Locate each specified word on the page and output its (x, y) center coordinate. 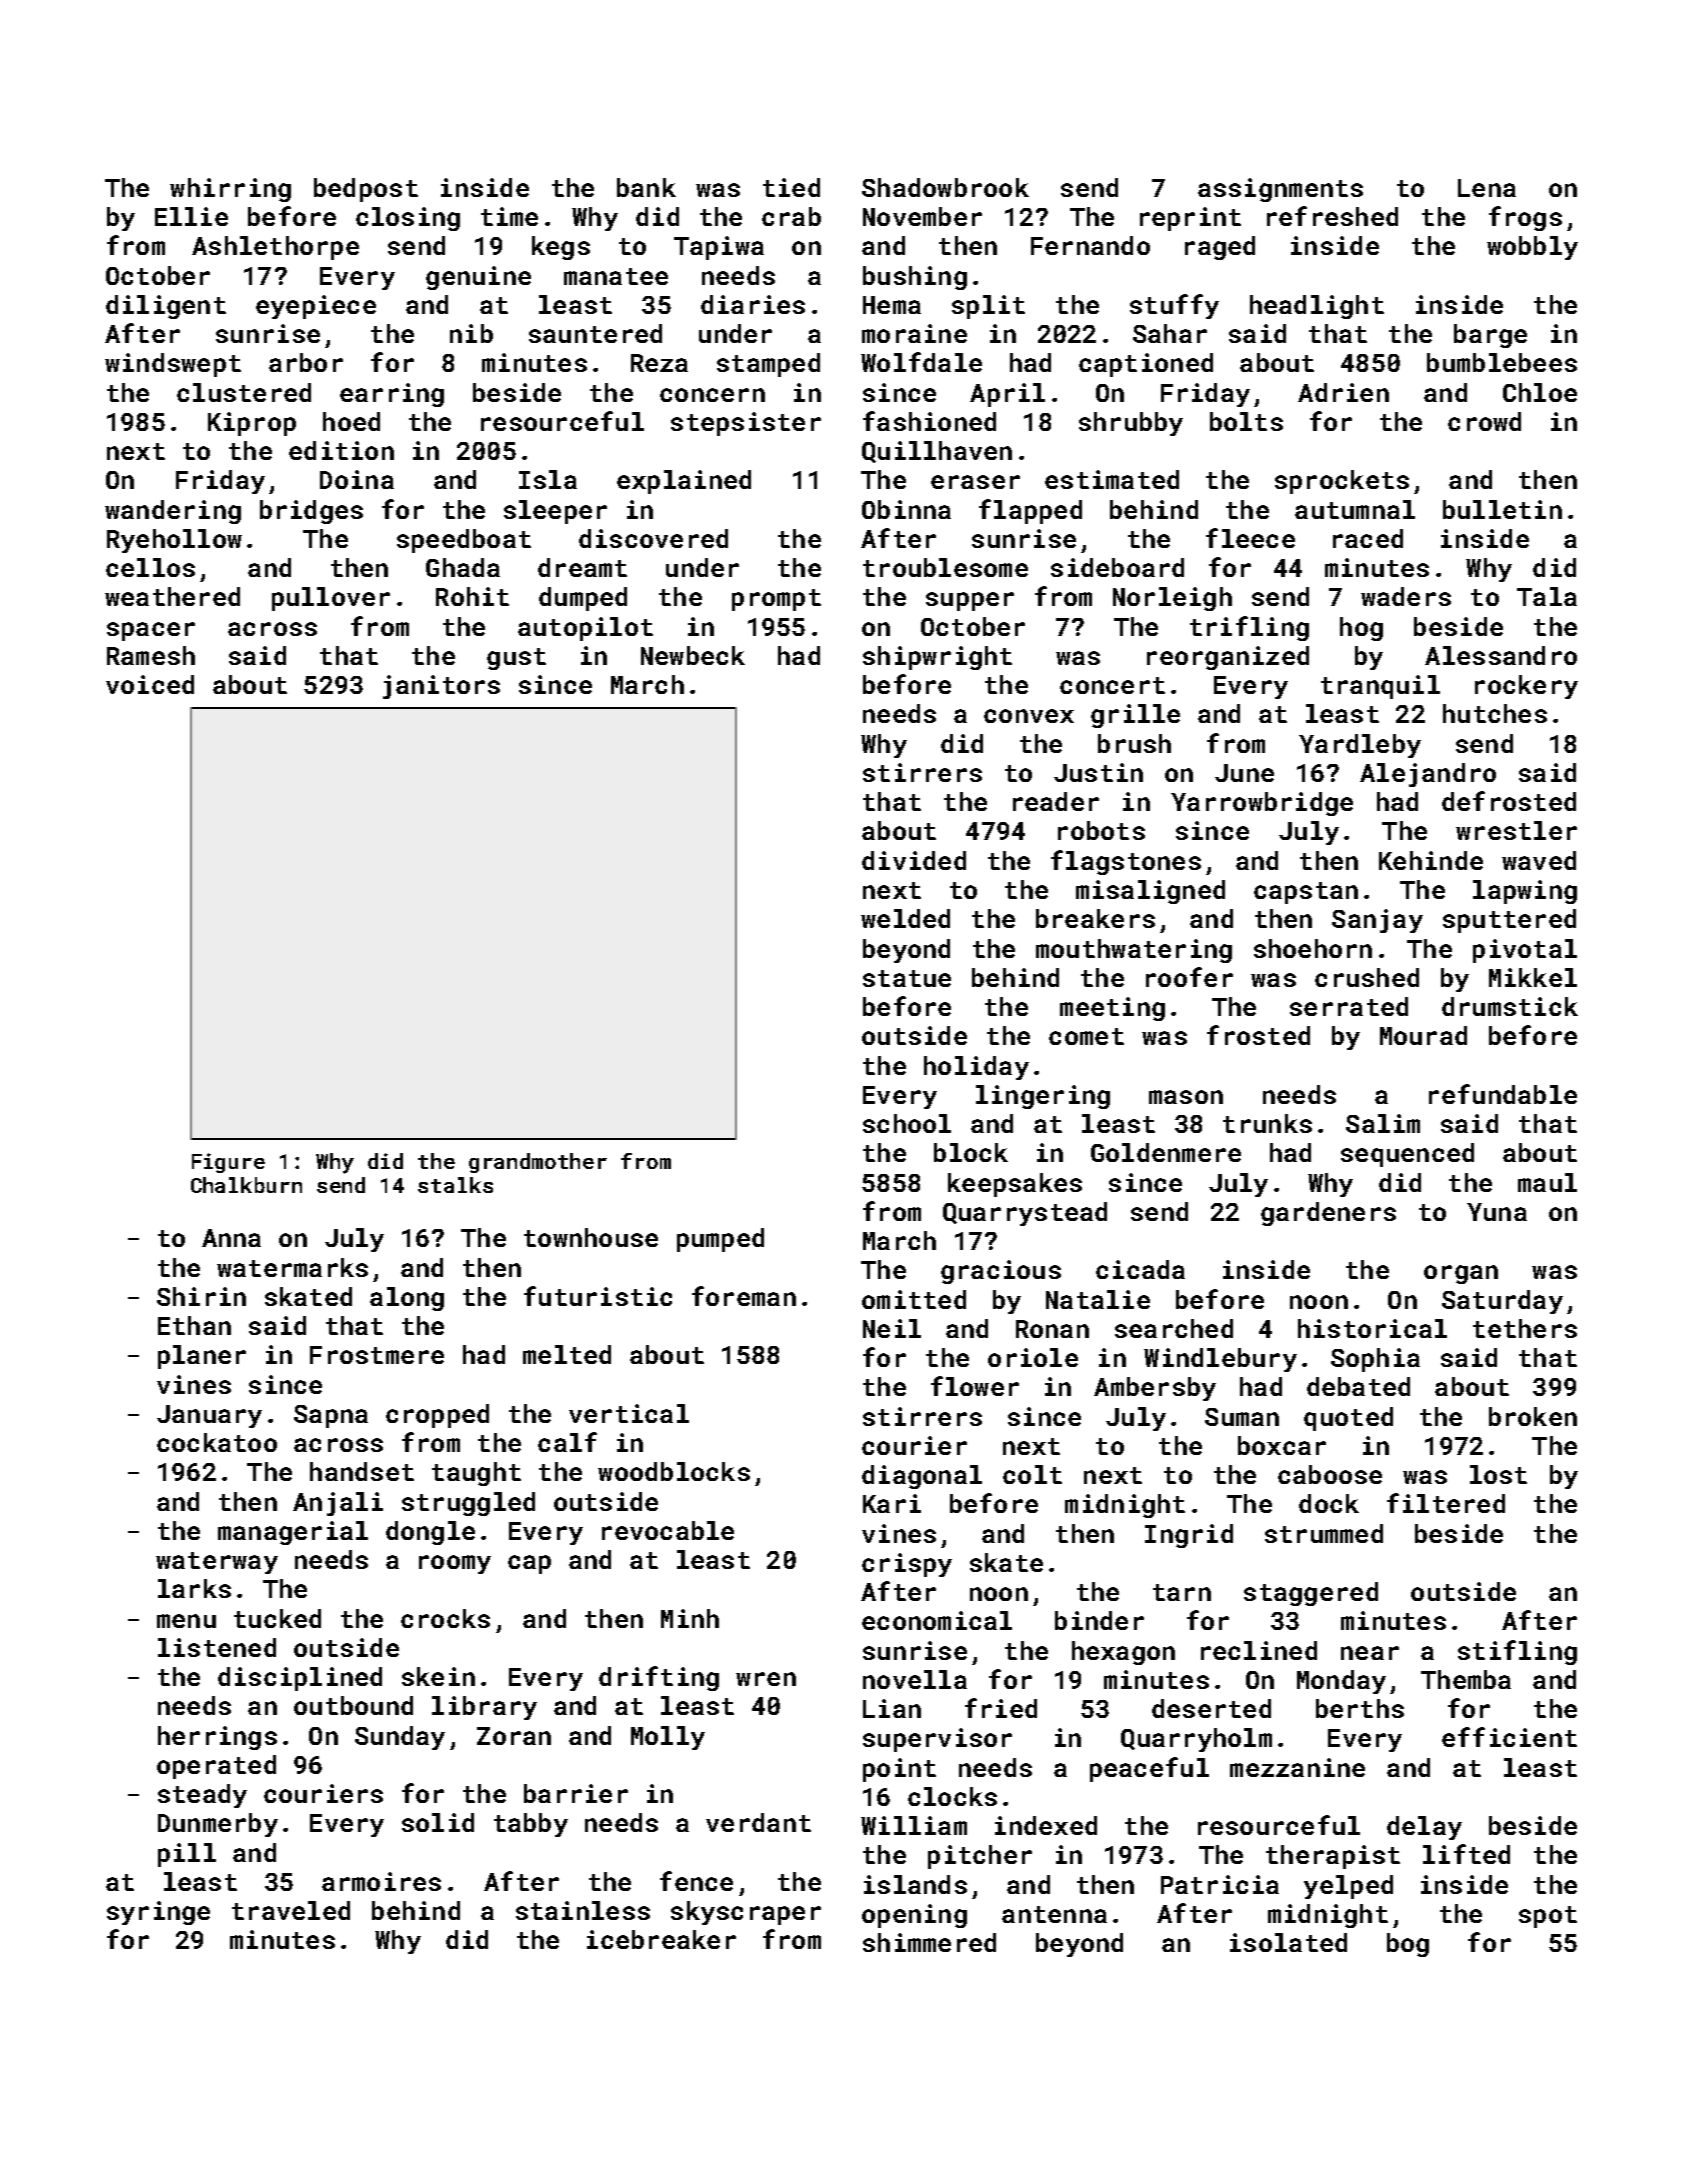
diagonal (922, 1477)
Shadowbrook (945, 187)
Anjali (338, 1504)
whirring (230, 190)
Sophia (1375, 1360)
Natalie (1098, 1299)
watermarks (292, 1267)
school (907, 1123)
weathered (172, 596)
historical (1372, 1328)
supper (970, 601)
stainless (583, 1910)
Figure (228, 1163)
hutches (1495, 713)
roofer (1189, 977)
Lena (1487, 188)
